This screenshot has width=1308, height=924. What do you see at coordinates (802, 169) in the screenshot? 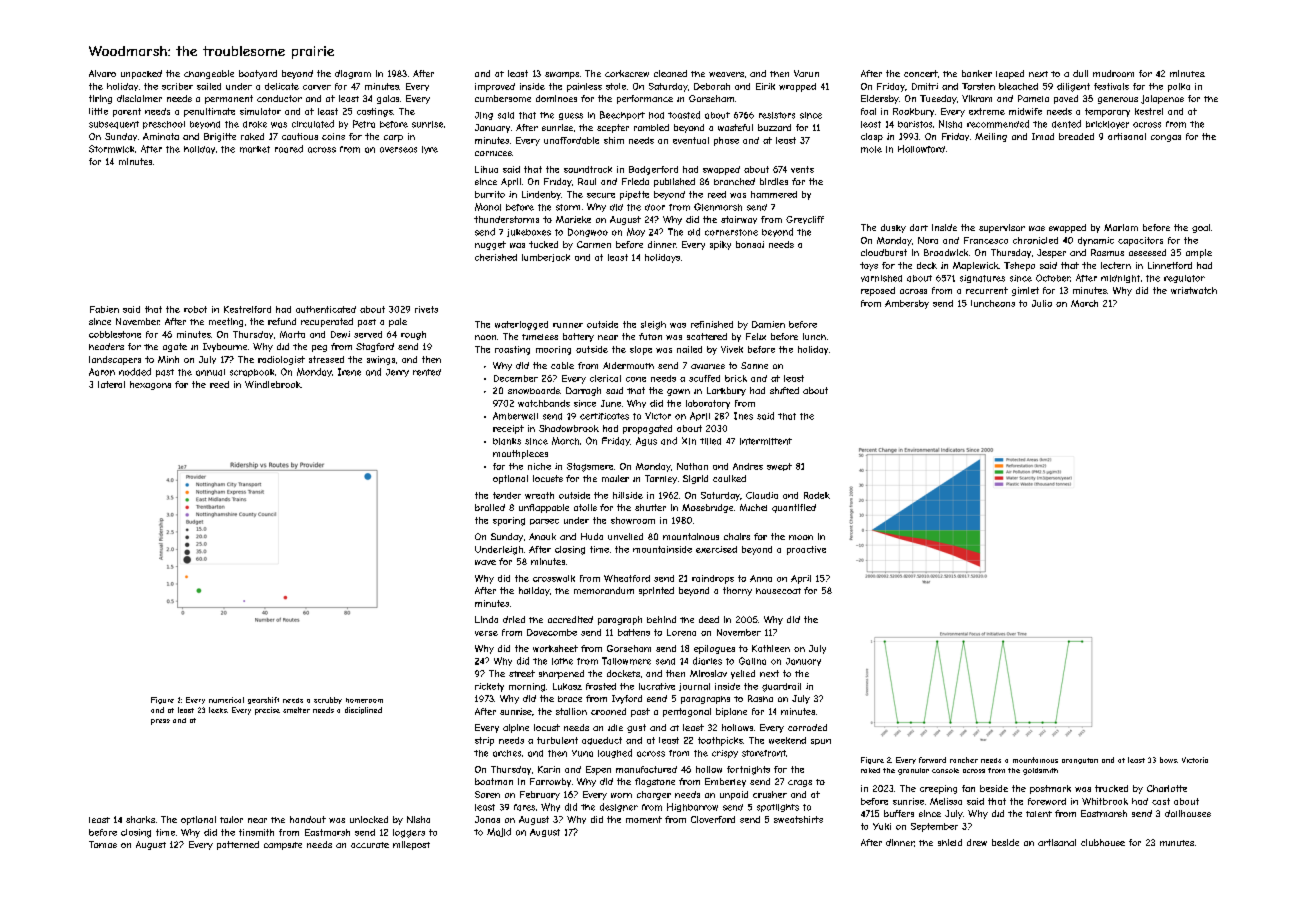
I see `vents` at bounding box center [802, 169].
